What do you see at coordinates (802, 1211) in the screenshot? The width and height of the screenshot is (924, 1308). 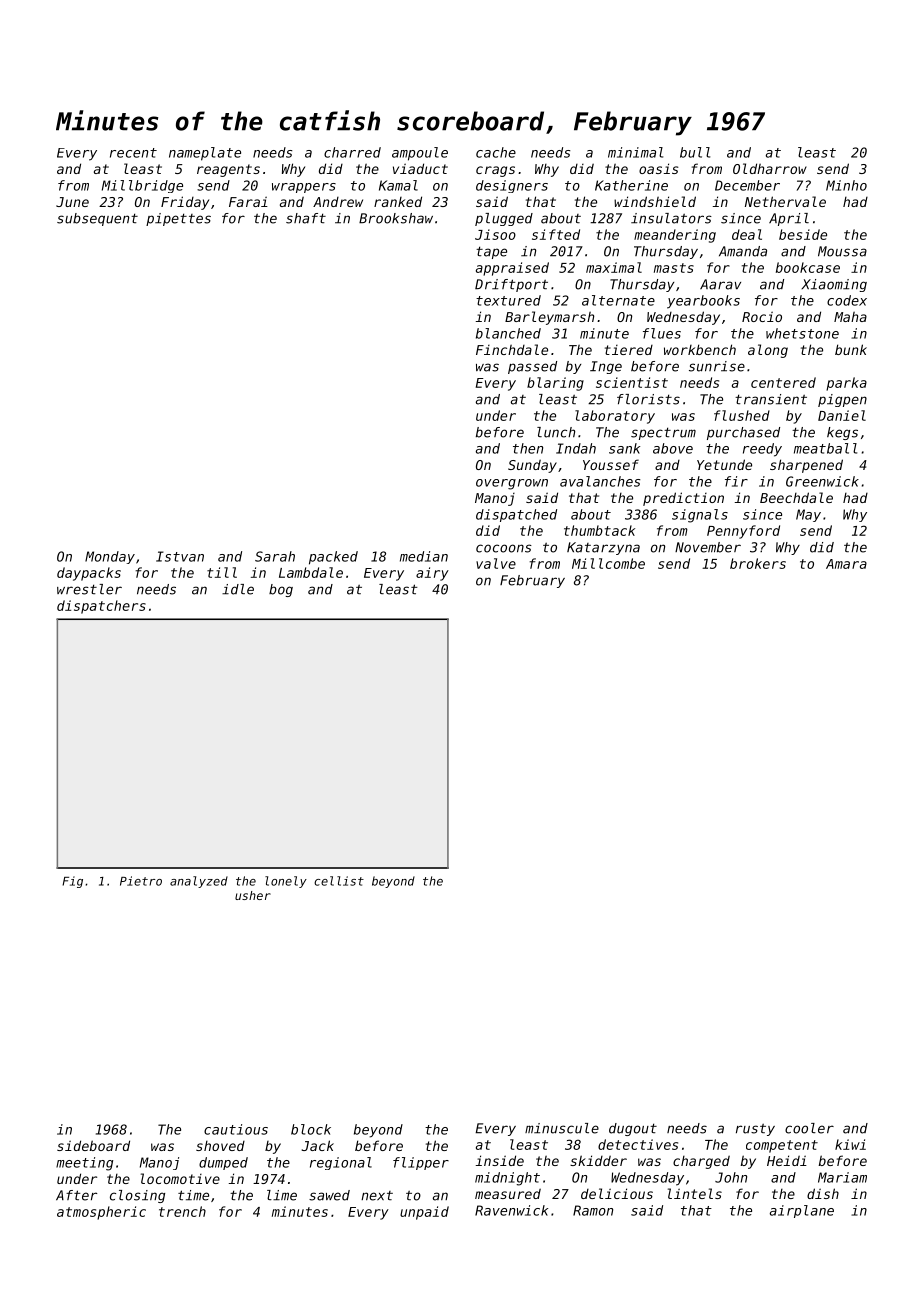 I see `airplane` at bounding box center [802, 1211].
